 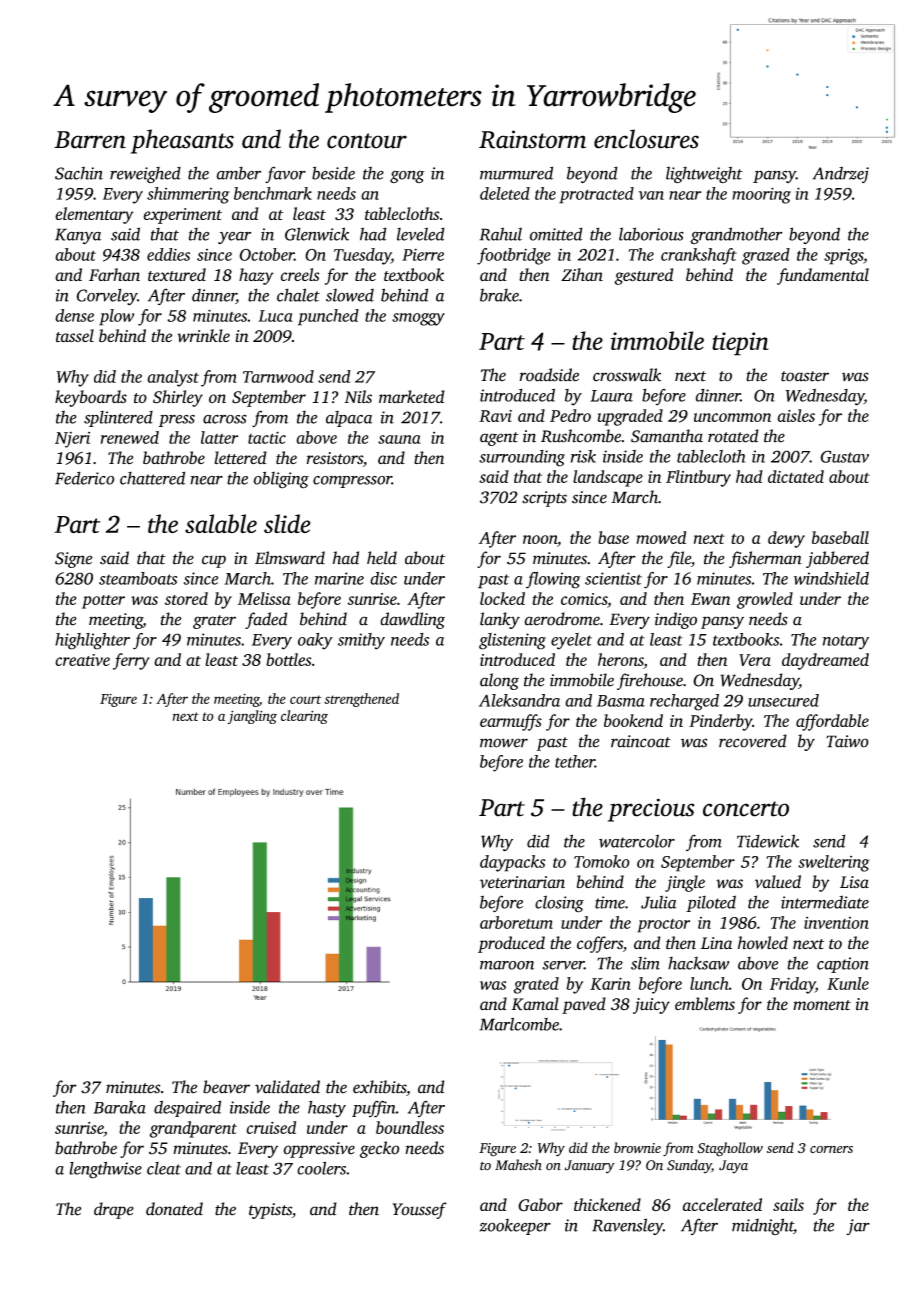 I want to click on stored, so click(x=186, y=598).
